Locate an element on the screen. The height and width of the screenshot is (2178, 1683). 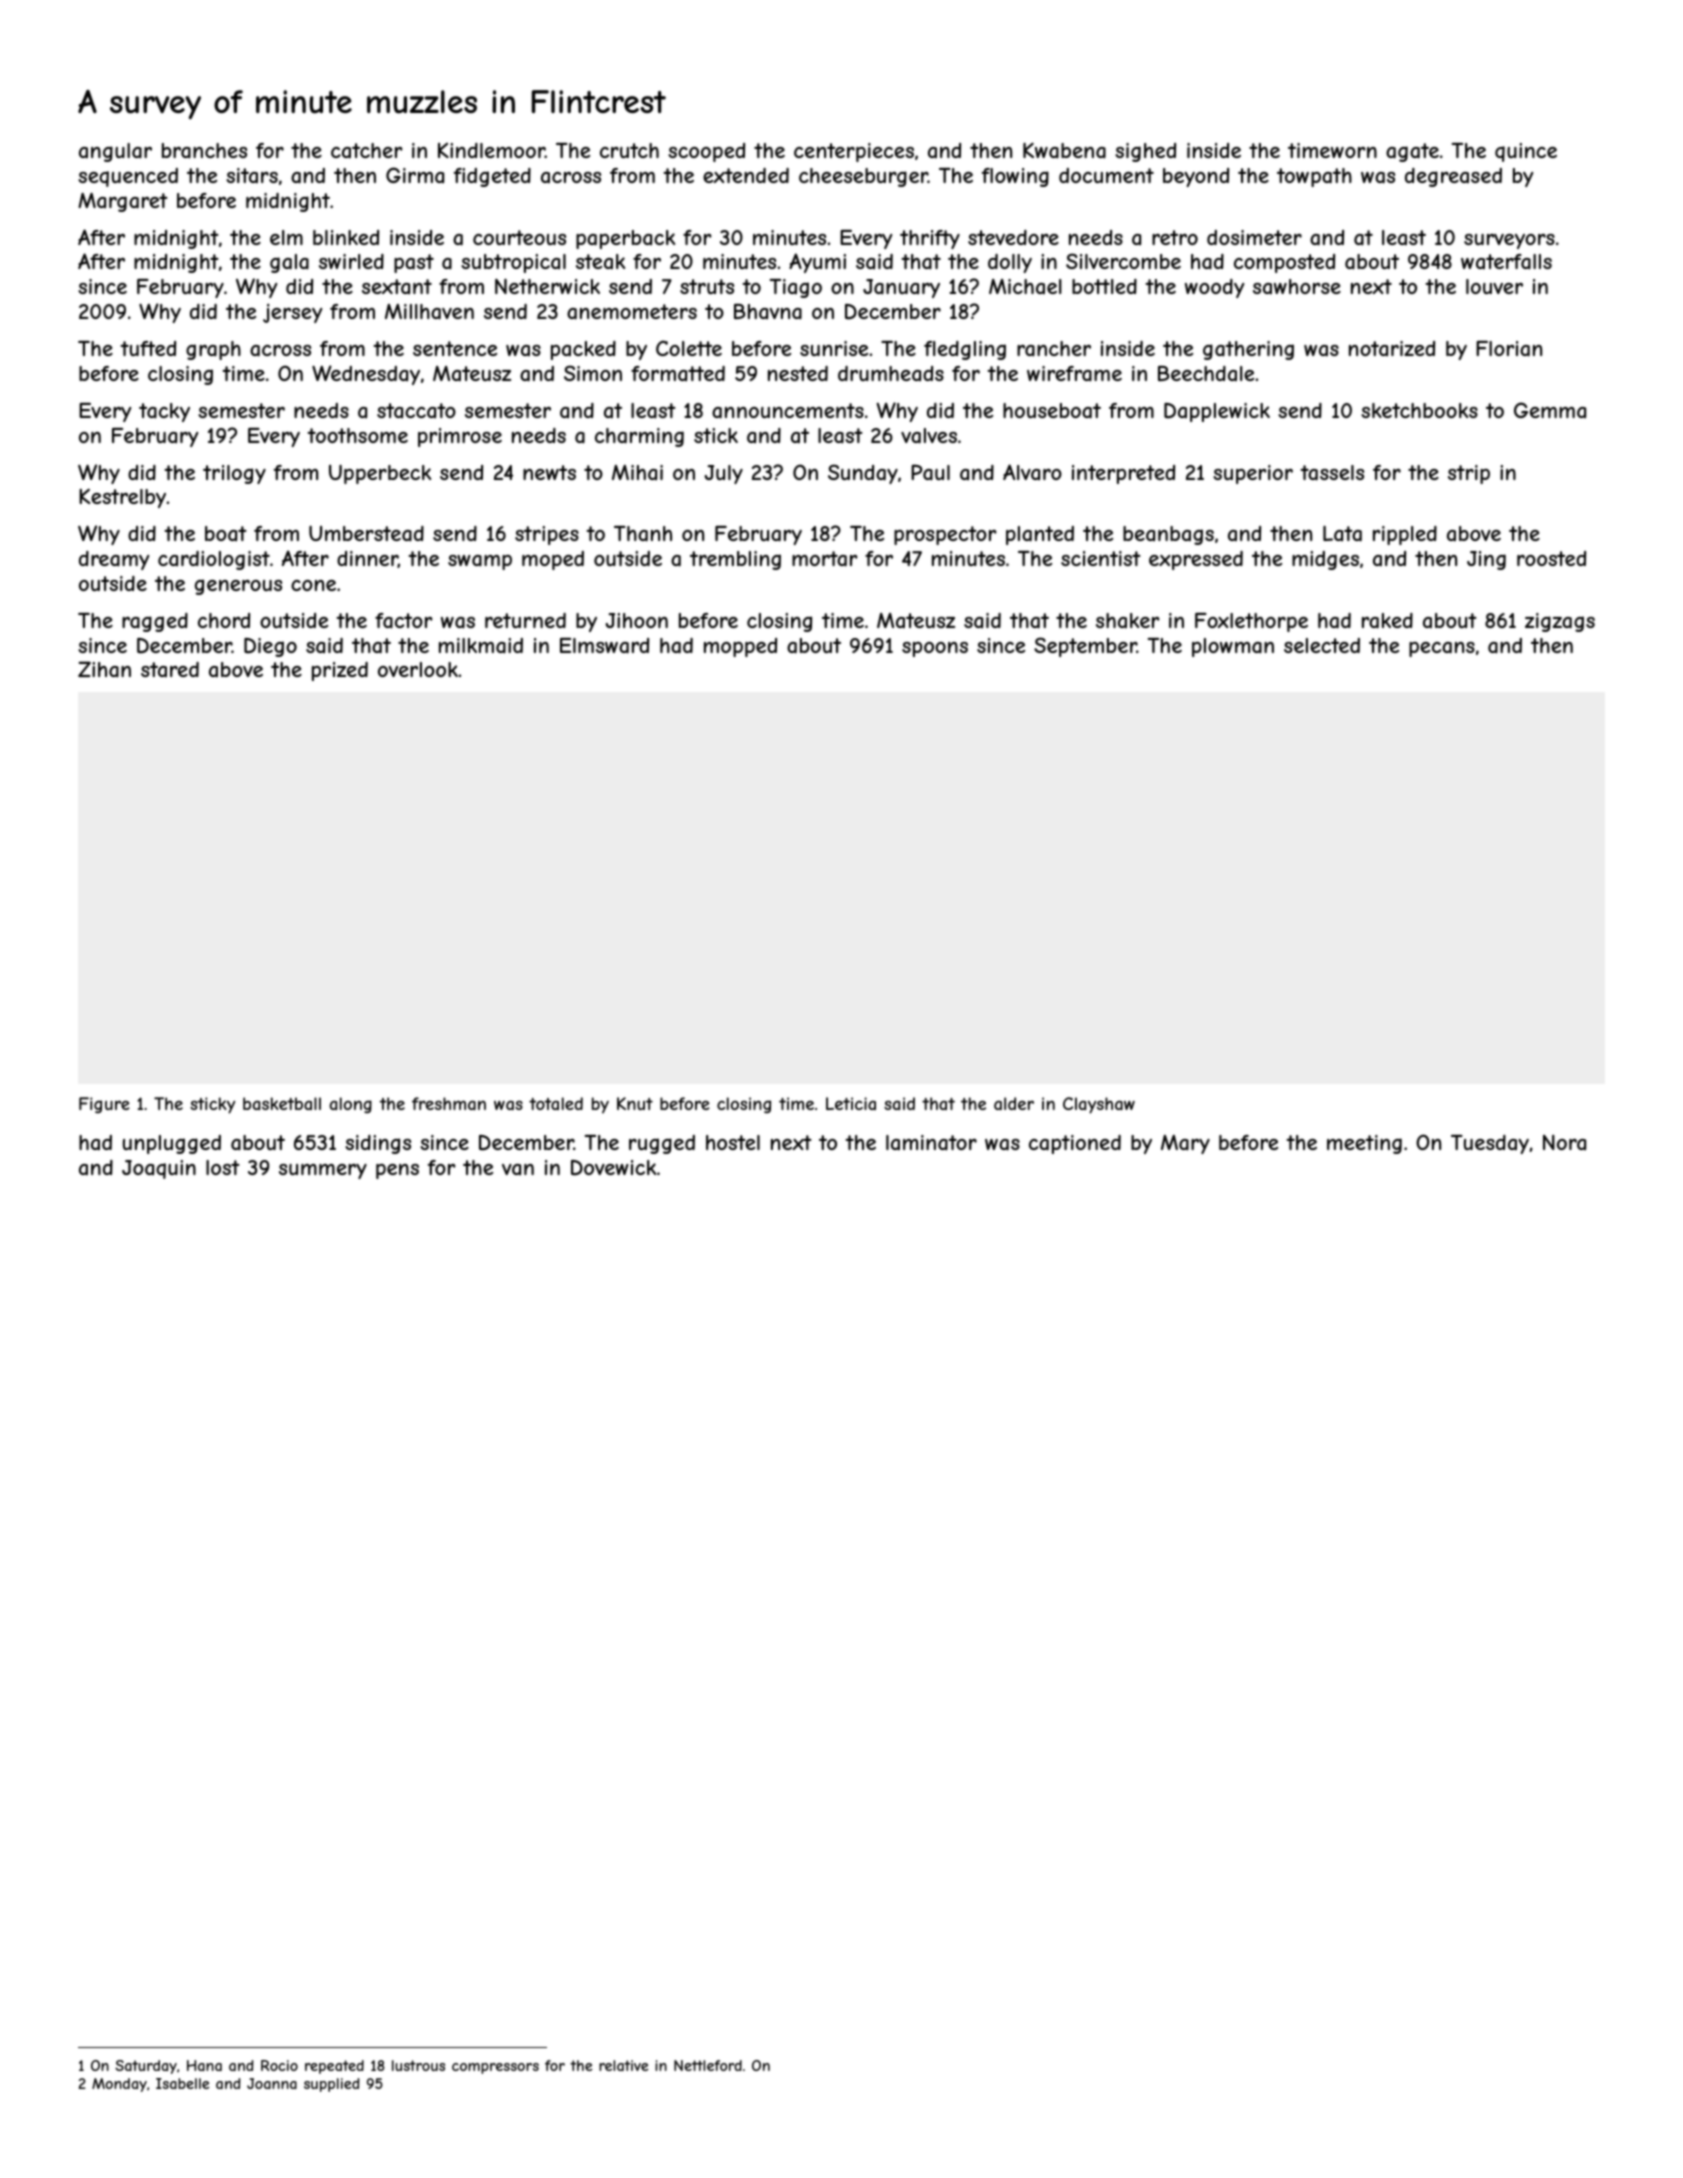
captioned is located at coordinates (1075, 1144).
